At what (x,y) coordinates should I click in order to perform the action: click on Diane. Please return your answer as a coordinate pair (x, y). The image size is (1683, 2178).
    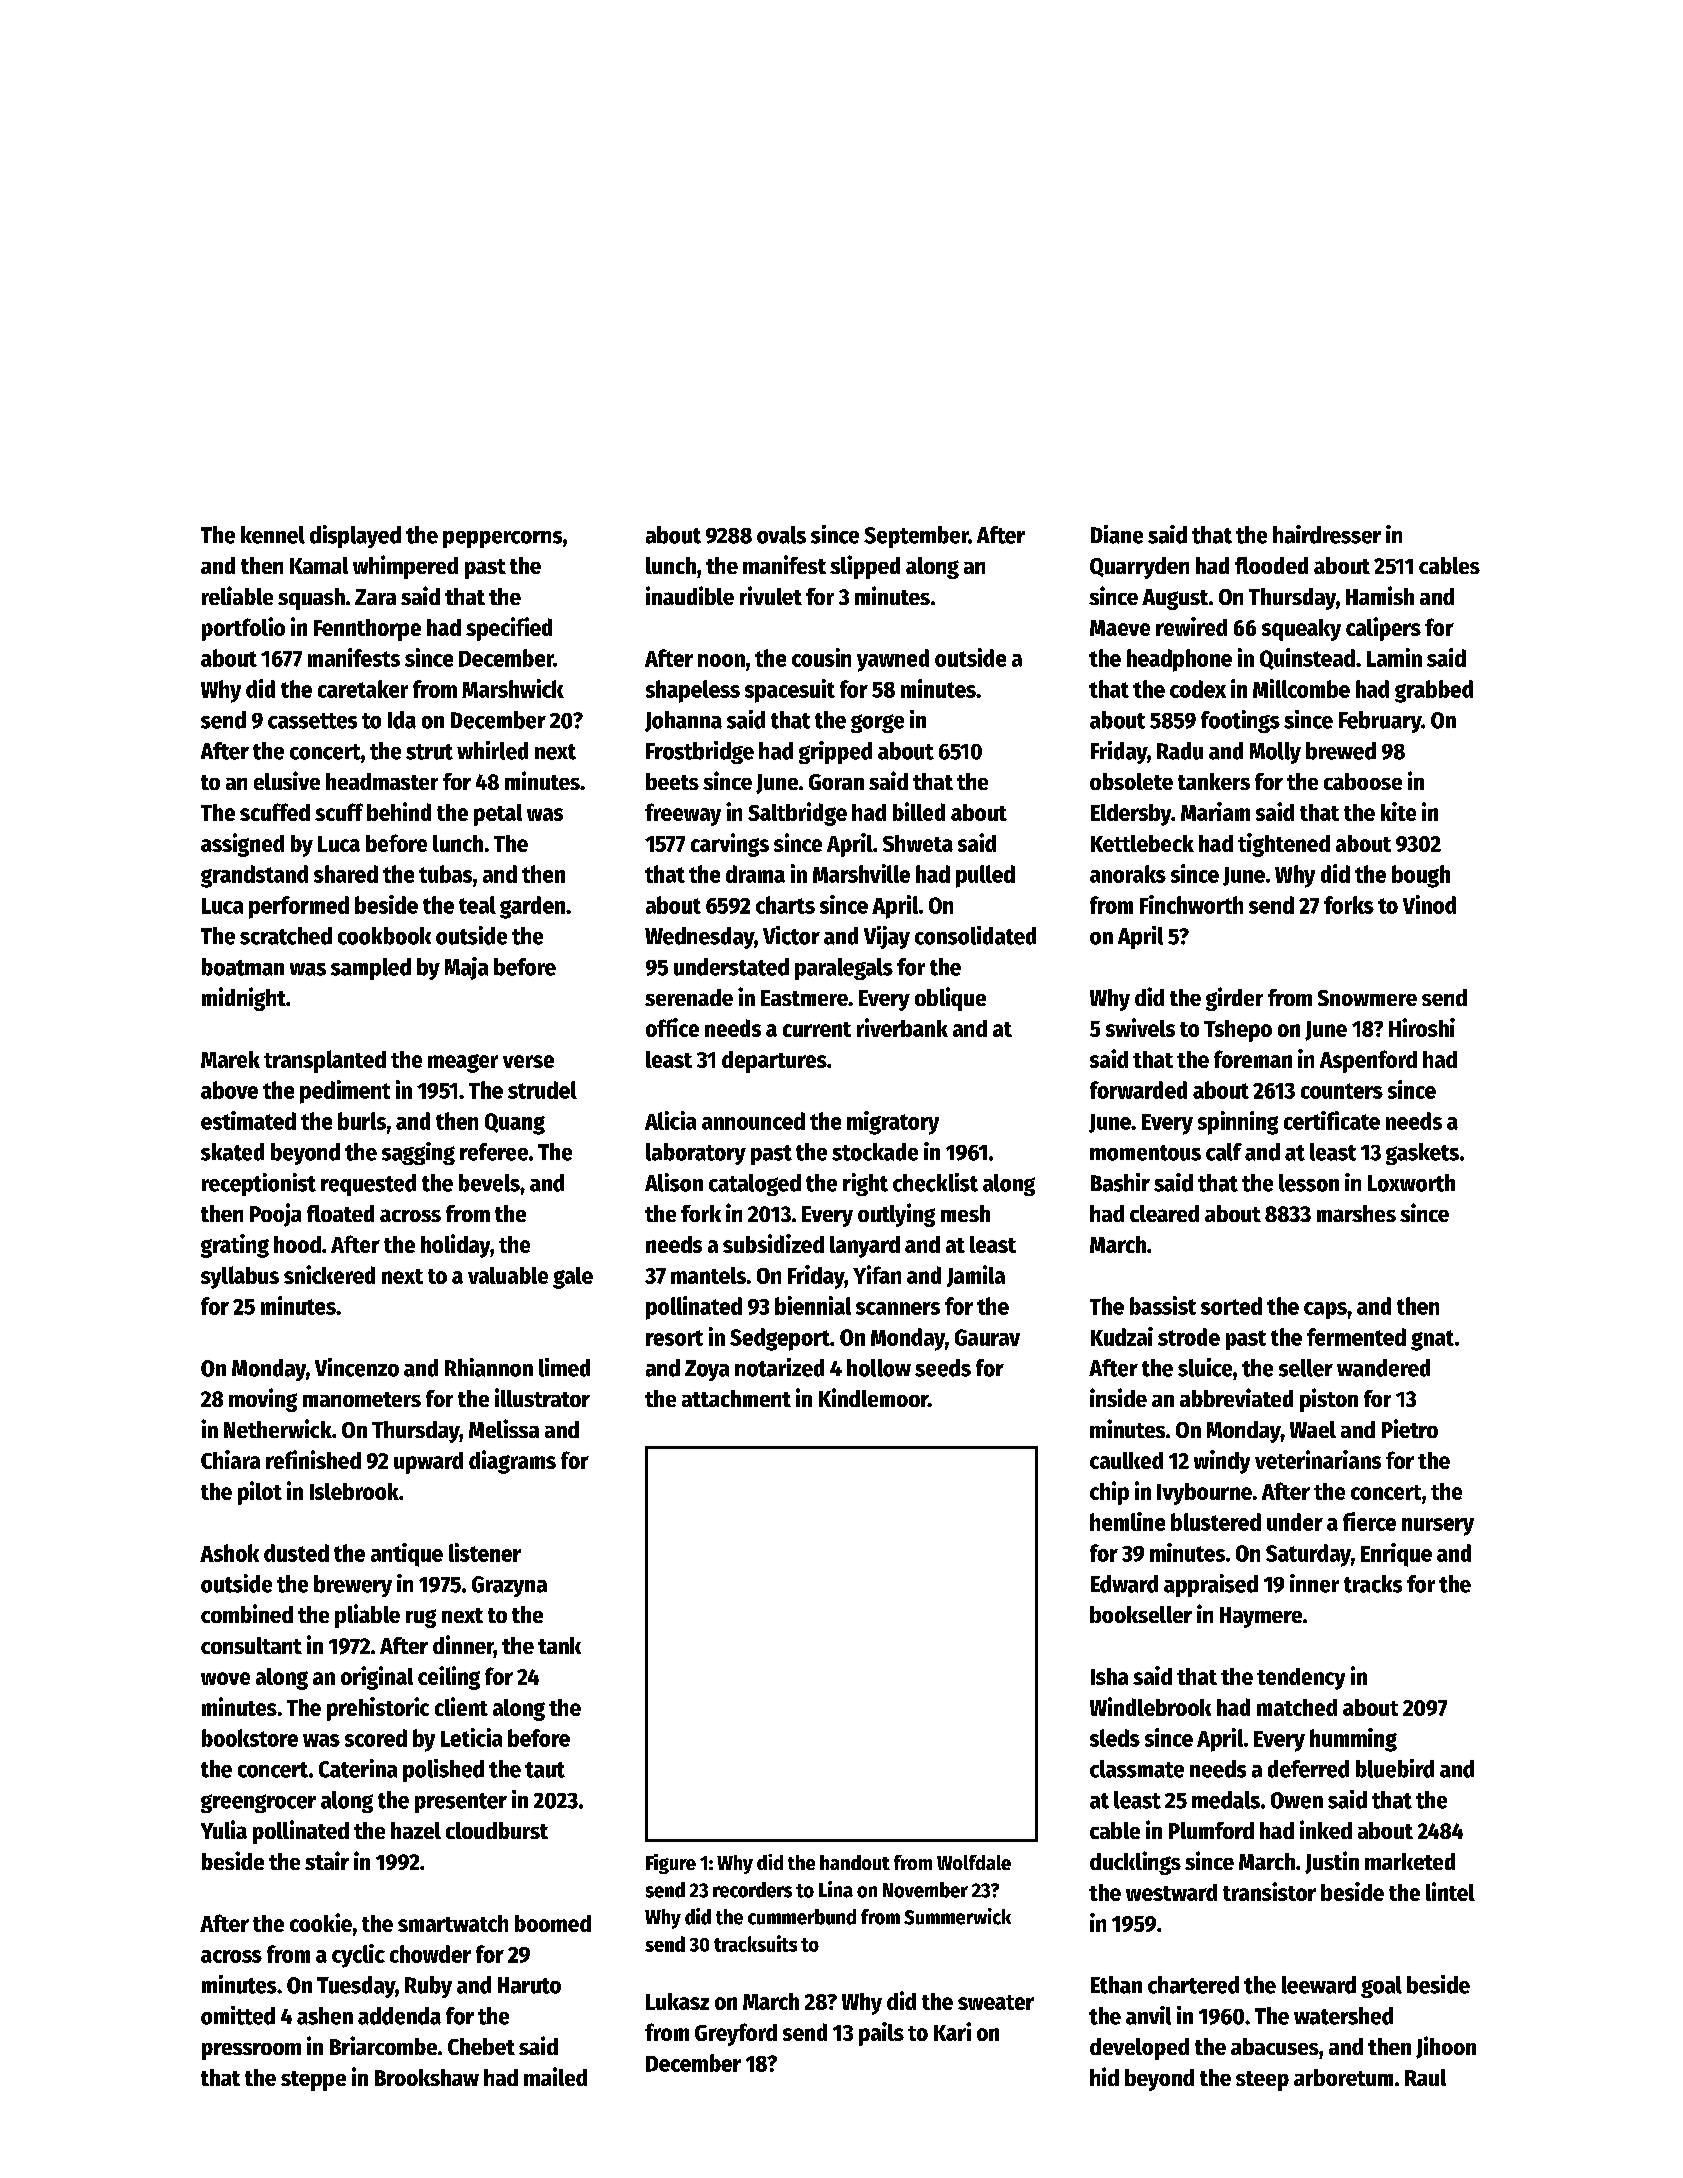
    Looking at the image, I should click on (1117, 534).
